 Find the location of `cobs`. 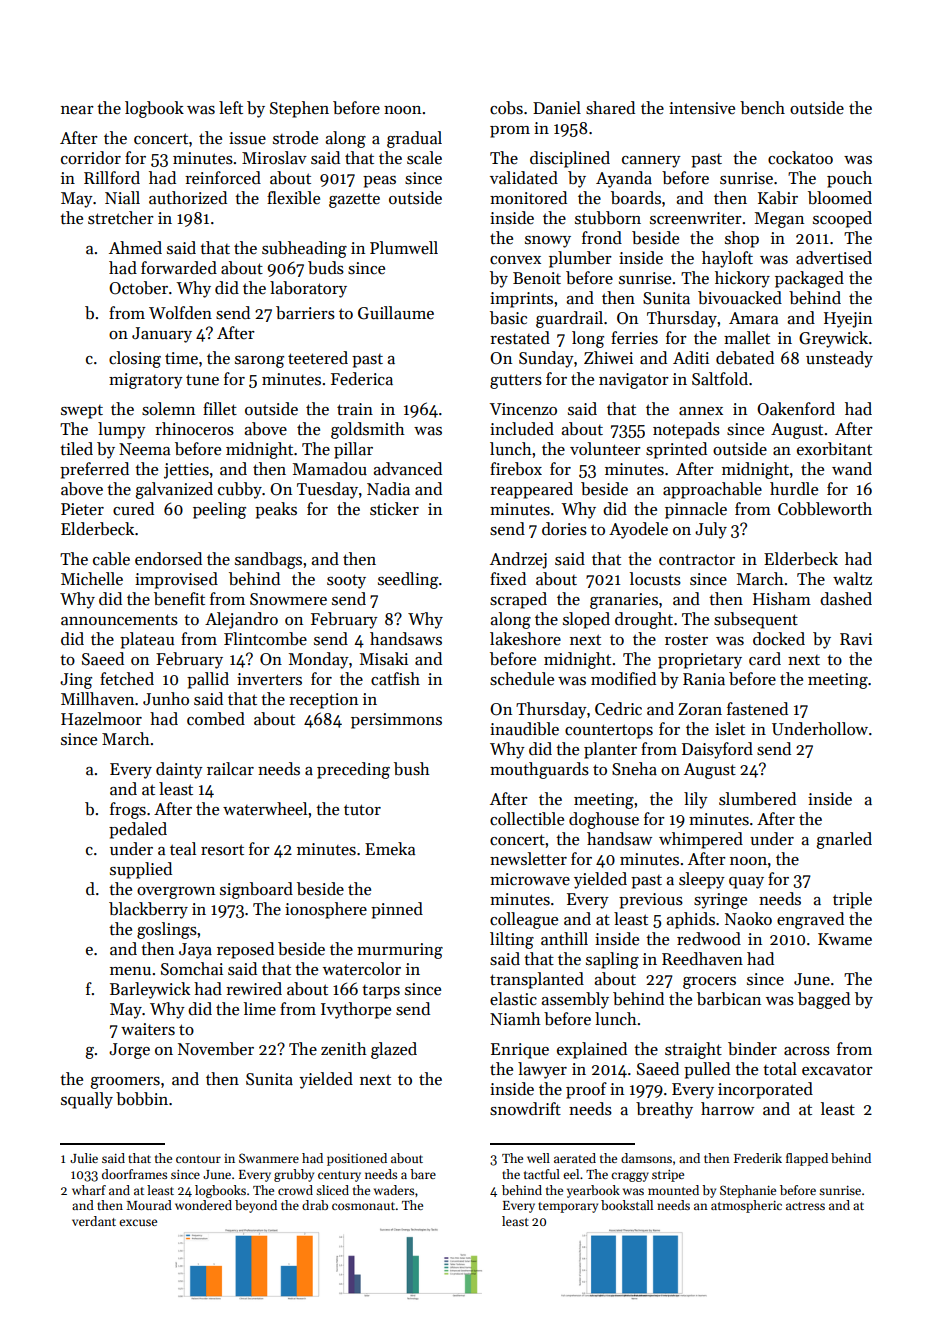

cobs is located at coordinates (506, 108).
